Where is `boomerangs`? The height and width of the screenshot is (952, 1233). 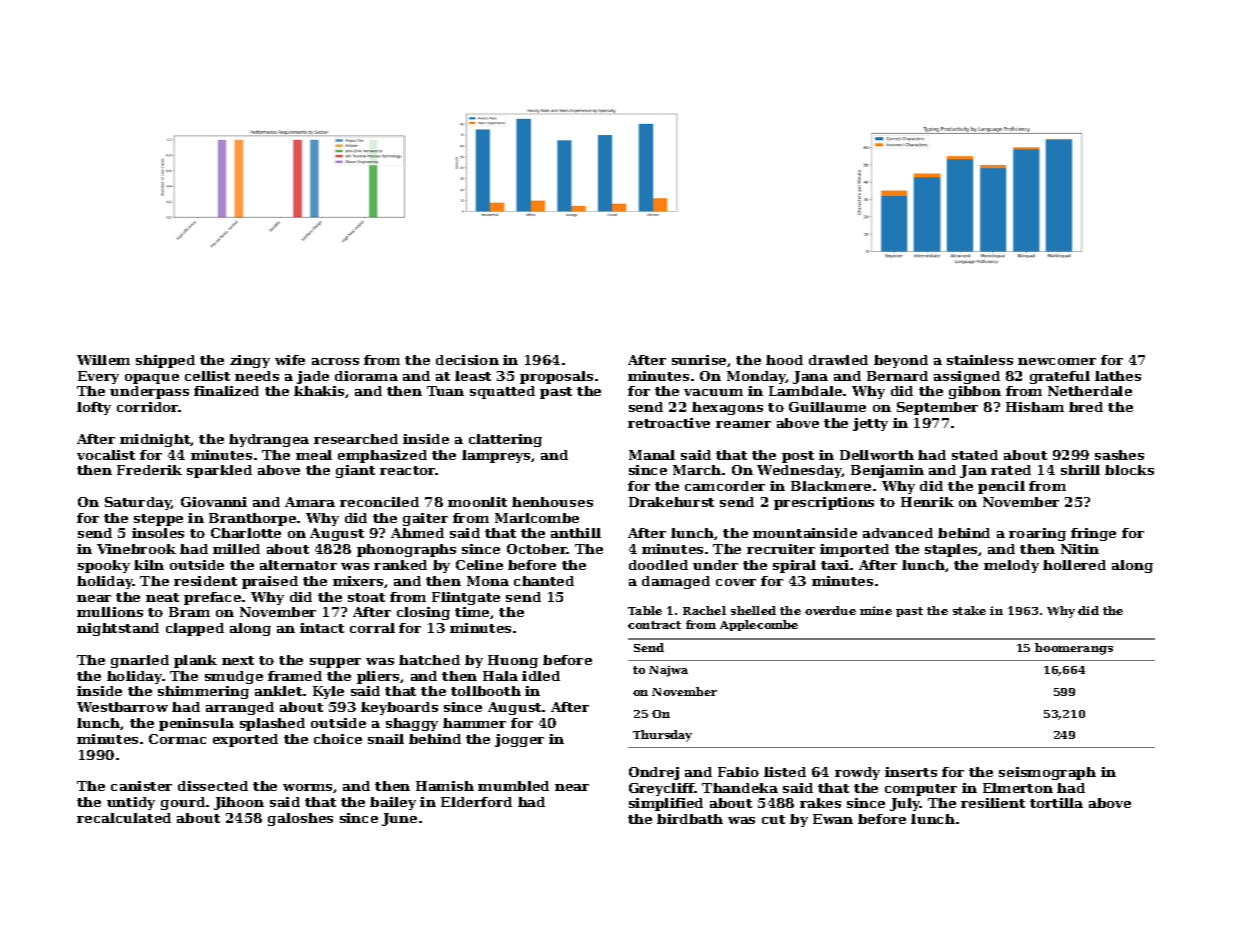 boomerangs is located at coordinates (1074, 649).
